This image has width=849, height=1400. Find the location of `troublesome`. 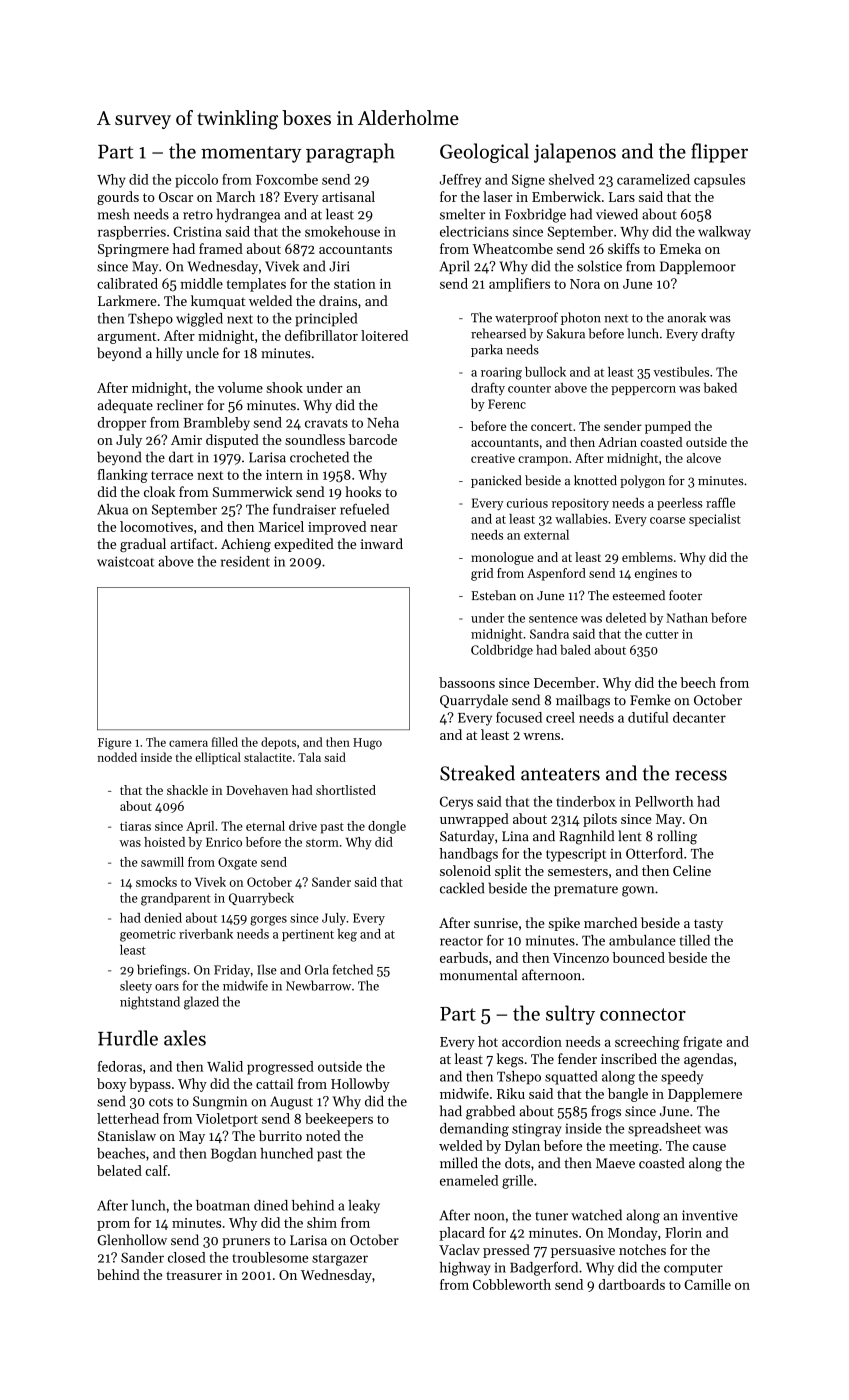

troublesome is located at coordinates (270, 1257).
